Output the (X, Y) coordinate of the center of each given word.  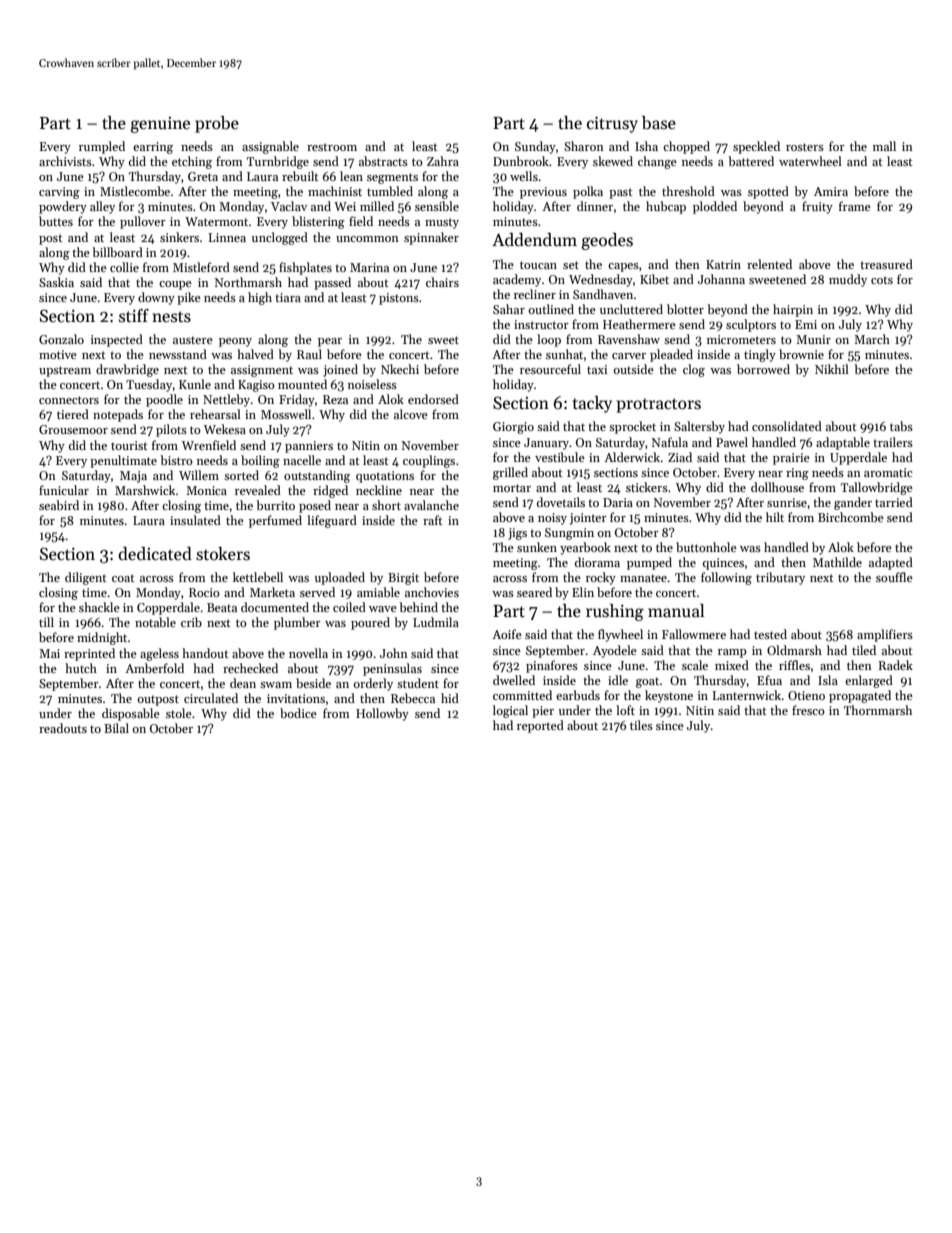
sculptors (751, 325)
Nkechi (400, 369)
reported (540, 726)
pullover (143, 222)
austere (193, 340)
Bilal (116, 728)
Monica (206, 490)
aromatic (888, 472)
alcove (411, 414)
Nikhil (832, 369)
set (571, 265)
